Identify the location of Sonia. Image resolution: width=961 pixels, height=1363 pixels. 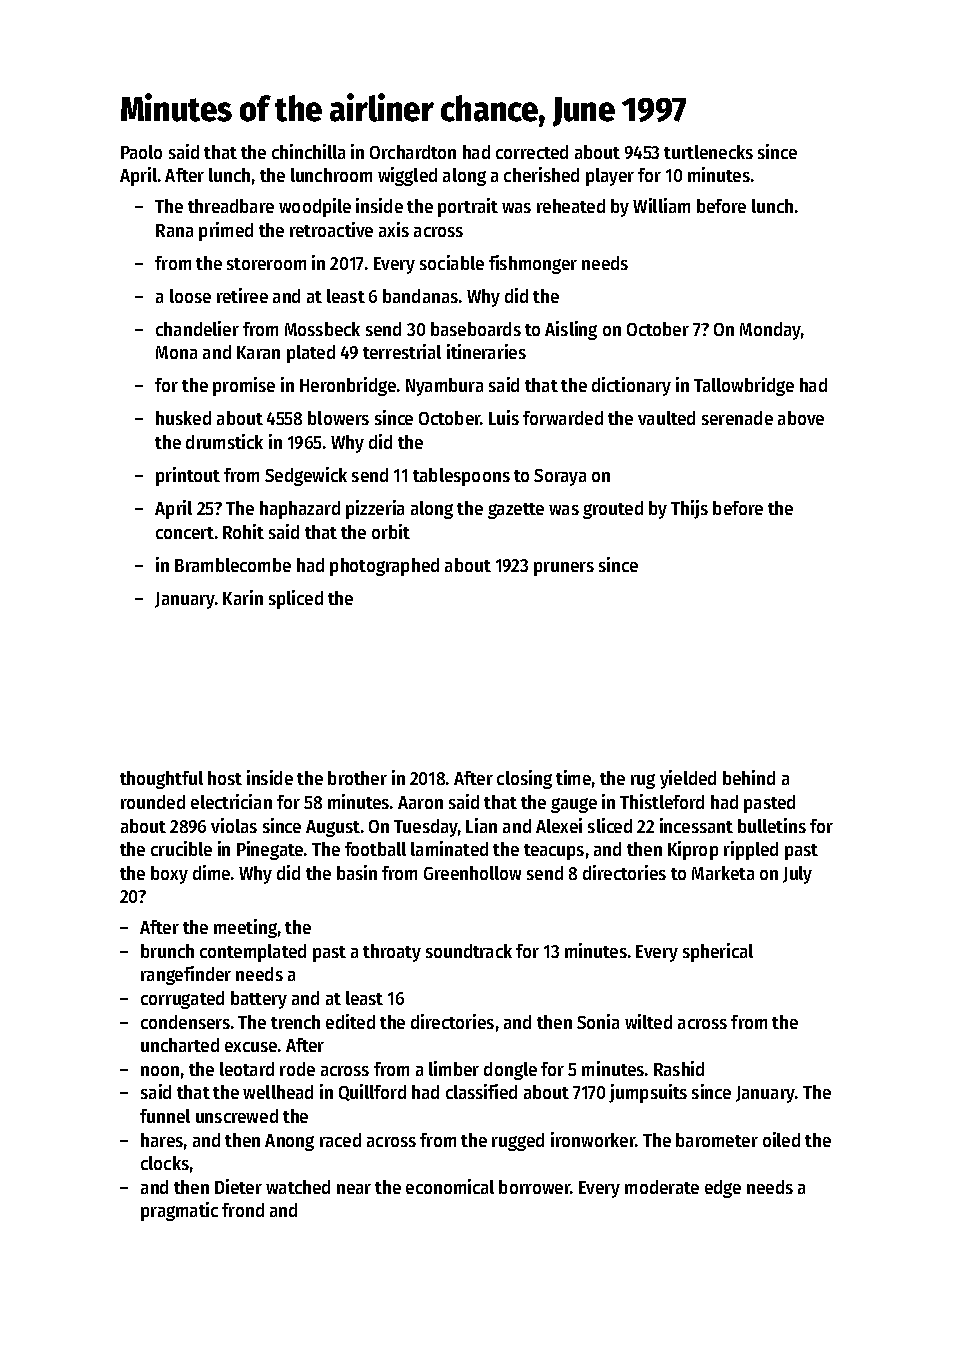
(598, 1021).
